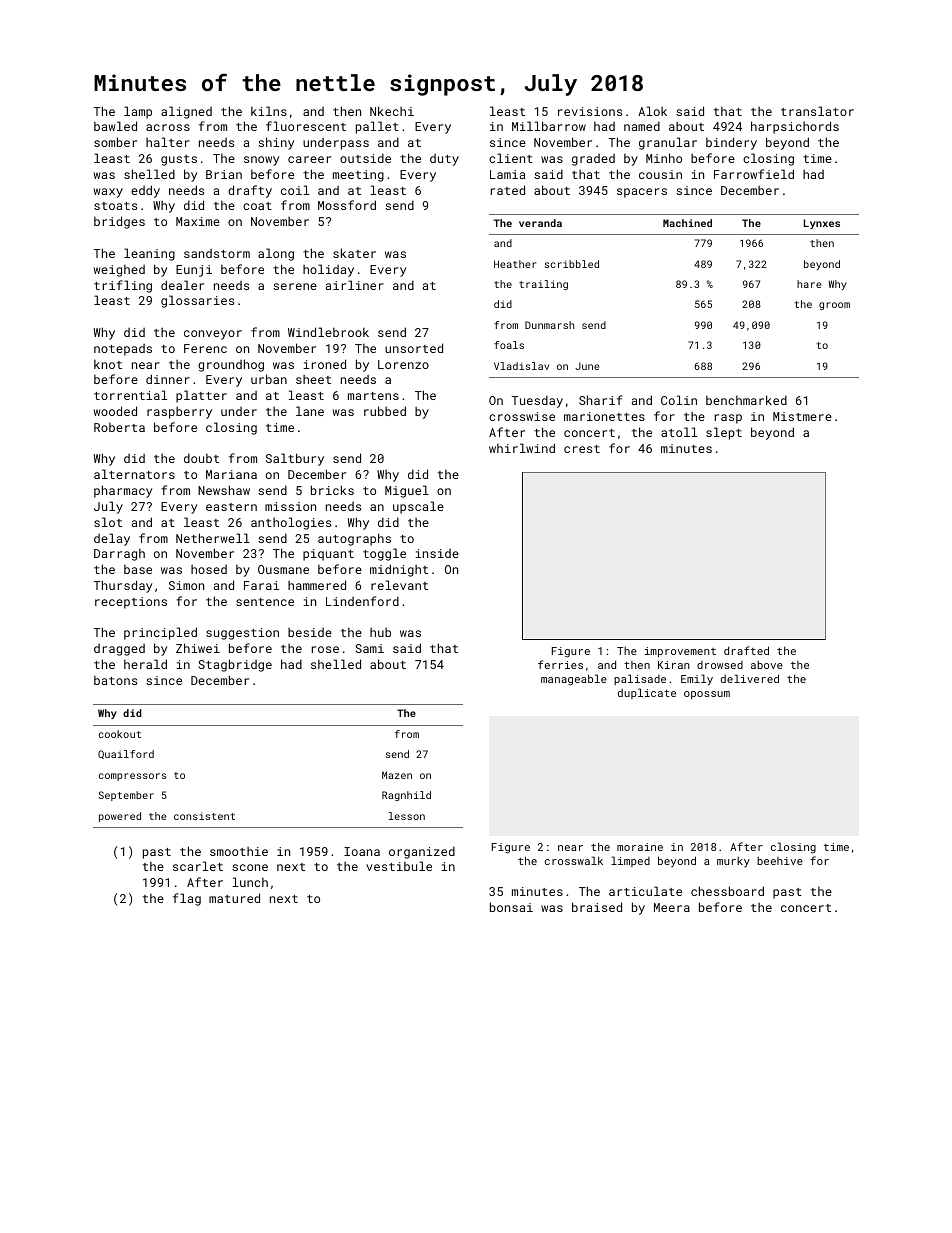 This document has height=1233, width=952. What do you see at coordinates (750, 678) in the document?
I see `delivered` at bounding box center [750, 678].
